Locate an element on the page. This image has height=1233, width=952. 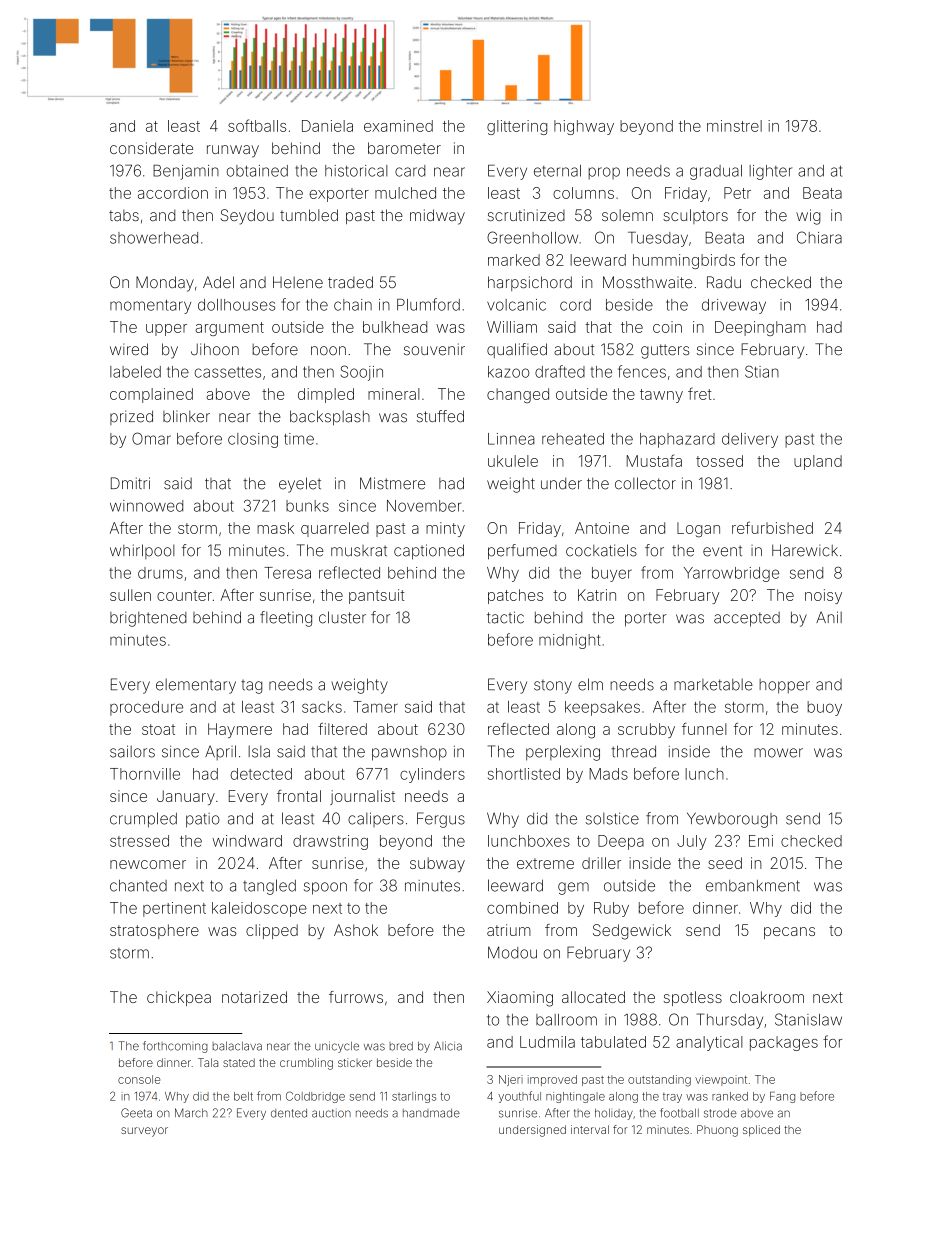
softballs is located at coordinates (257, 125).
